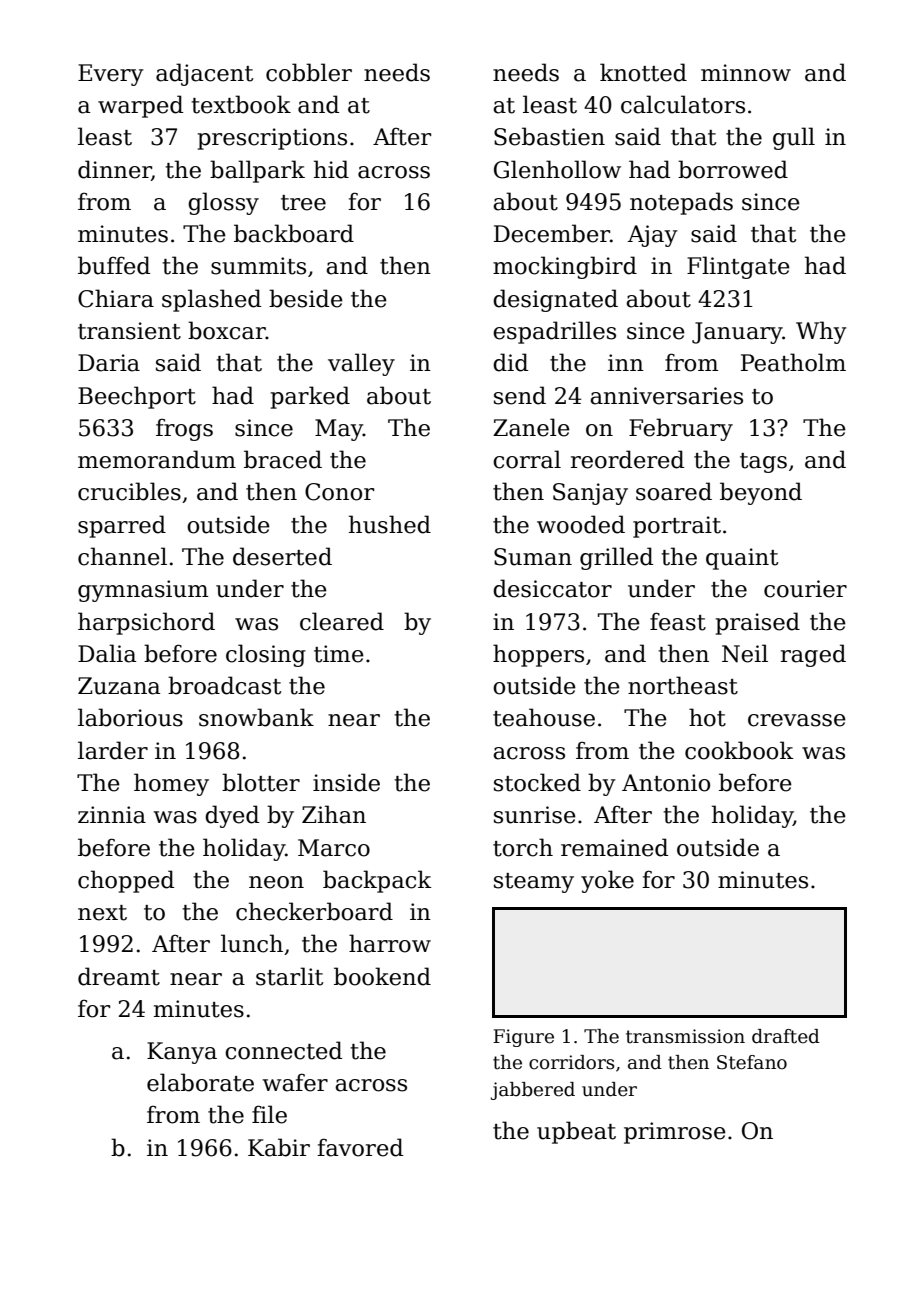 The height and width of the page is (1311, 924). What do you see at coordinates (382, 976) in the page?
I see `bookend` at bounding box center [382, 976].
